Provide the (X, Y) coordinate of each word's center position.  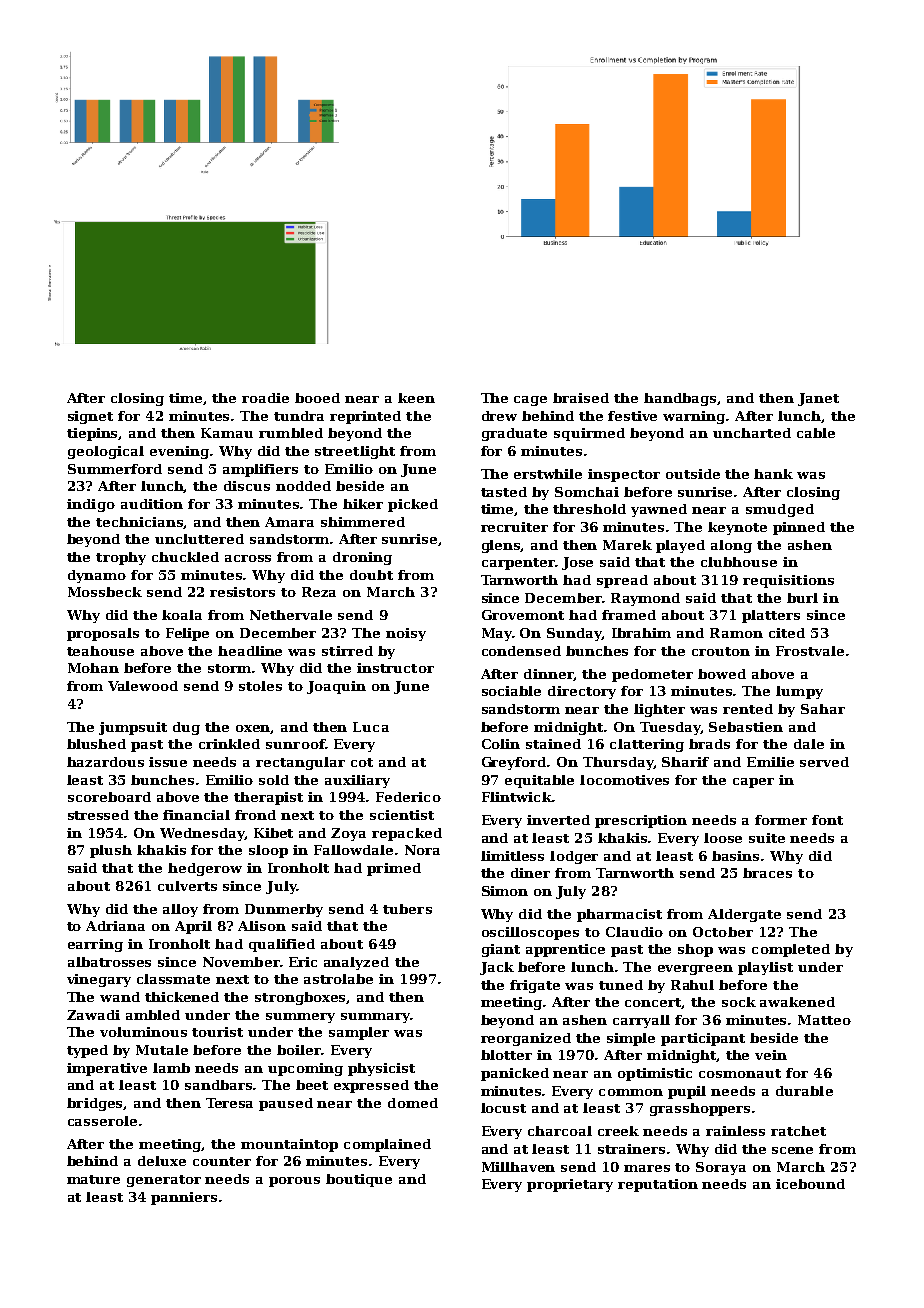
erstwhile (548, 474)
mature (93, 1179)
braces (767, 873)
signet (90, 417)
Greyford (515, 763)
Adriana (115, 926)
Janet (818, 399)
